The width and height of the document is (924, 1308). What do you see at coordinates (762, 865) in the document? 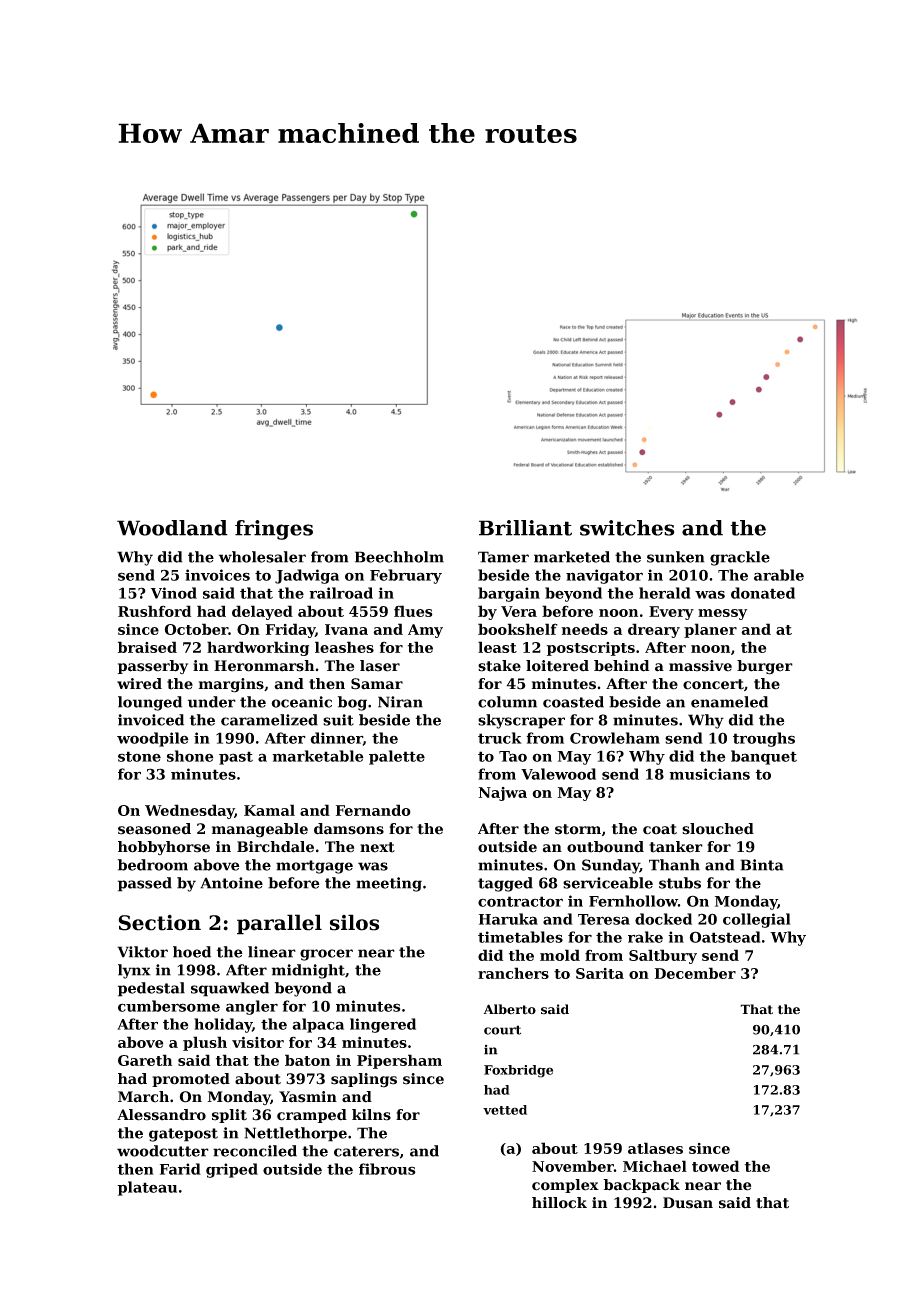
I see `Binta` at bounding box center [762, 865].
